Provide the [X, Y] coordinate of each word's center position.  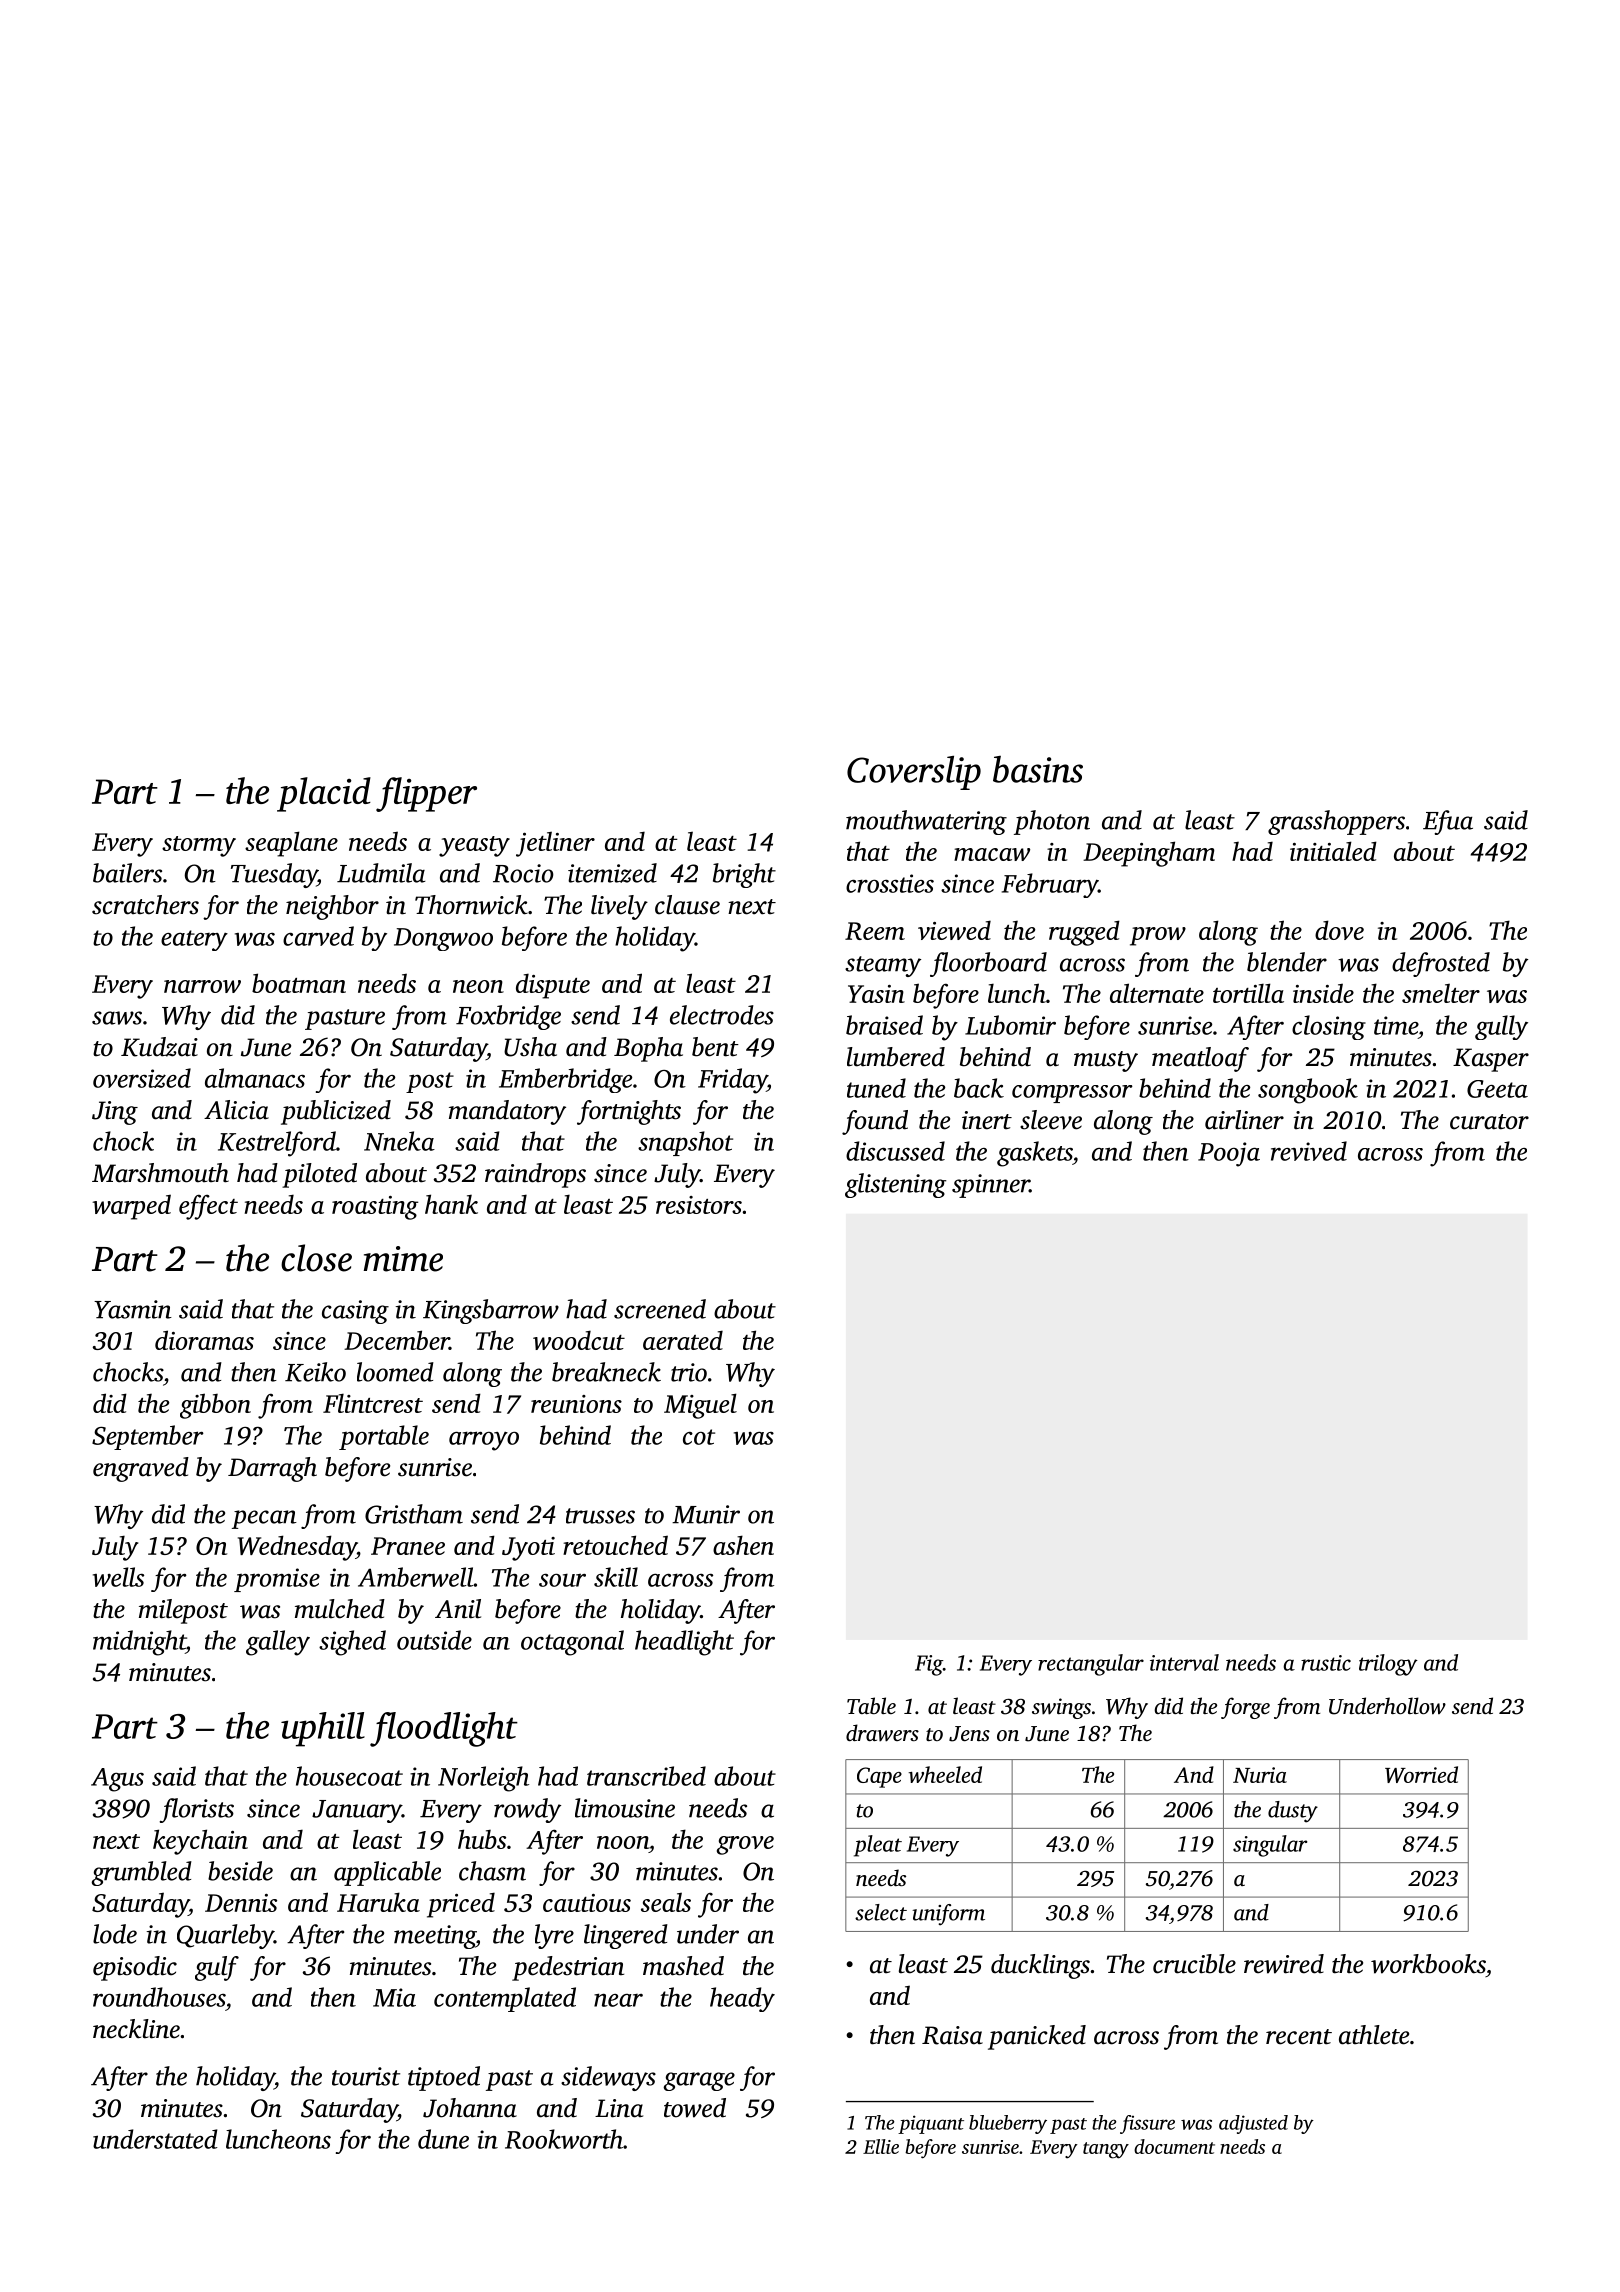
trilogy [1388, 1665]
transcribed [646, 1776]
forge [1245, 1708]
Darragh [272, 1469]
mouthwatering [926, 822]
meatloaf [1200, 1059]
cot [699, 1437]
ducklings [1040, 1966]
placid [324, 794]
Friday [732, 1081]
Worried [1421, 1774]
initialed [1333, 851]
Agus [117, 1780]
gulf [217, 1968]
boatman [299, 983]
